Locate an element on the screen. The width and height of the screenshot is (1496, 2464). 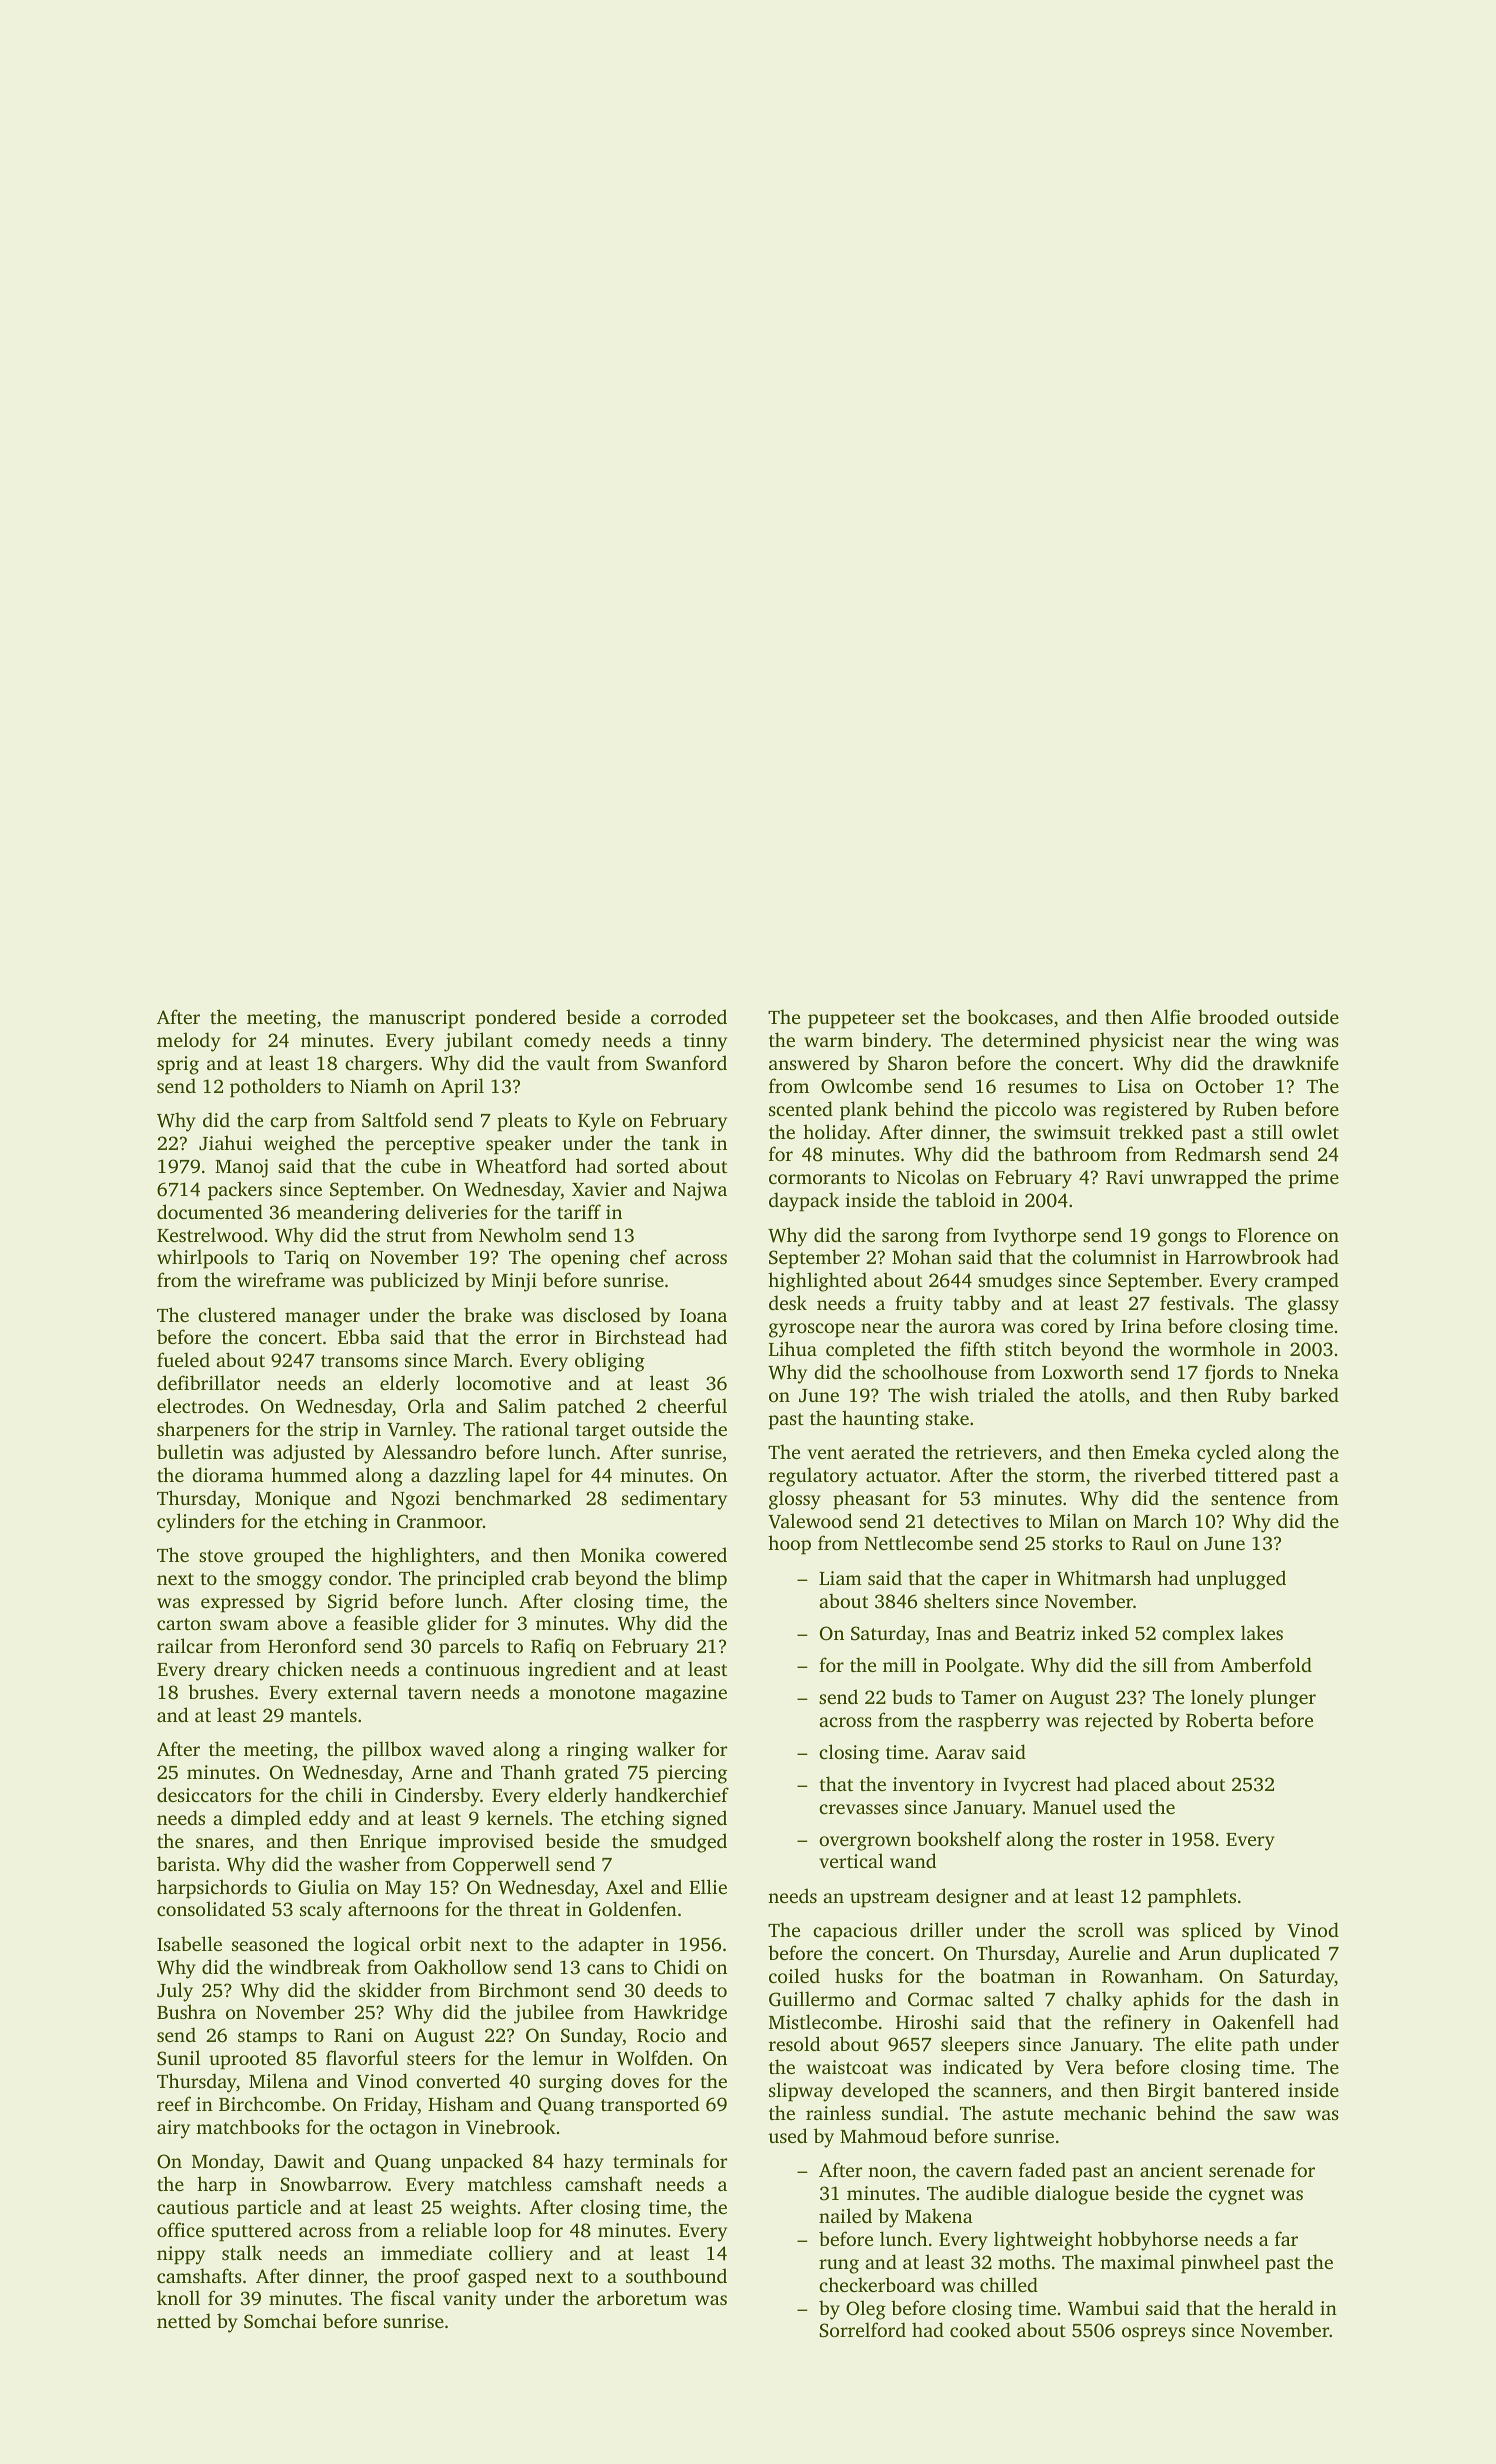
Alfie is located at coordinates (1170, 1016).
